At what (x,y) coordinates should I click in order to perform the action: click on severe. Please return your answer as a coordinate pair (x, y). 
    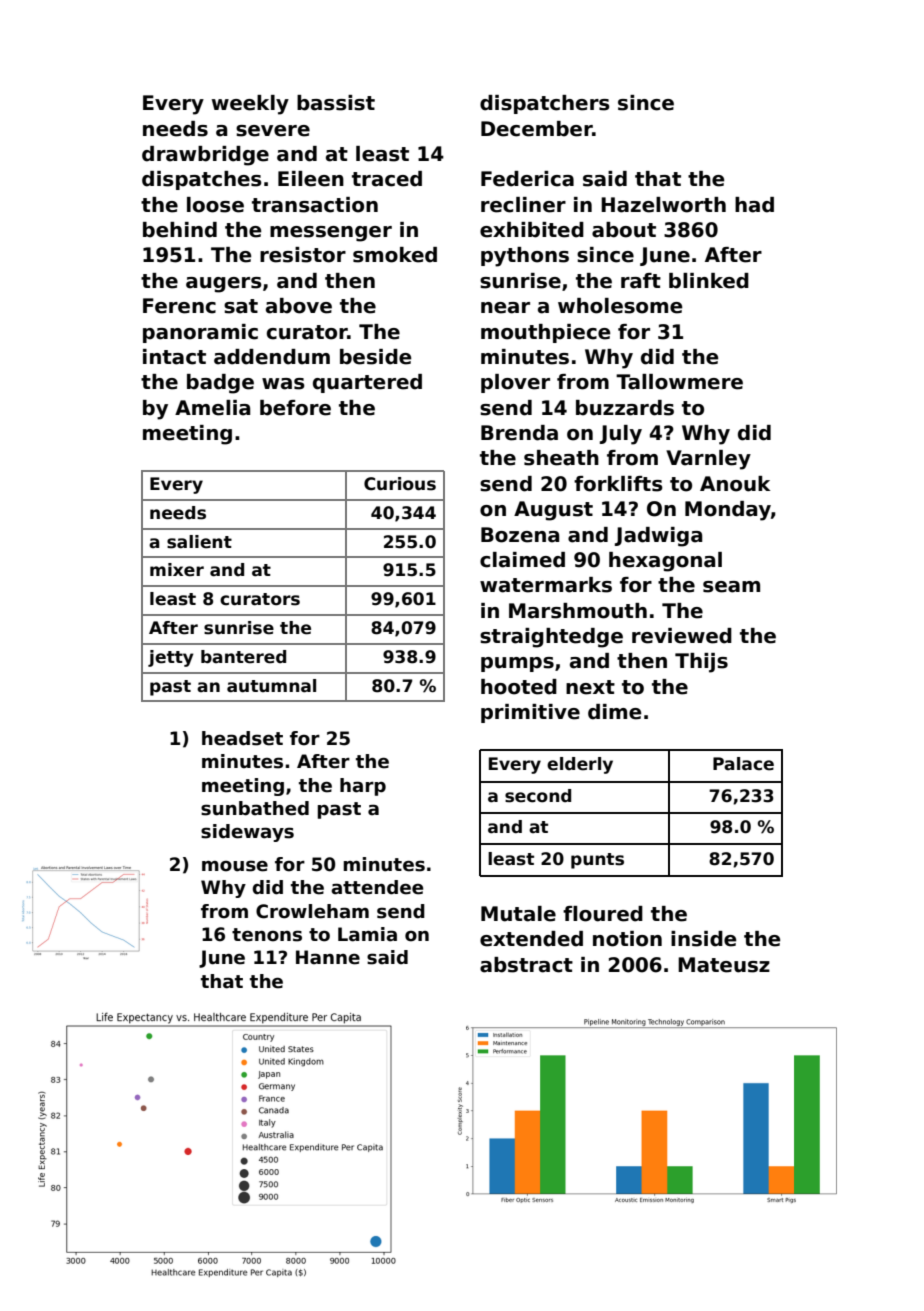
    Looking at the image, I should click on (273, 131).
